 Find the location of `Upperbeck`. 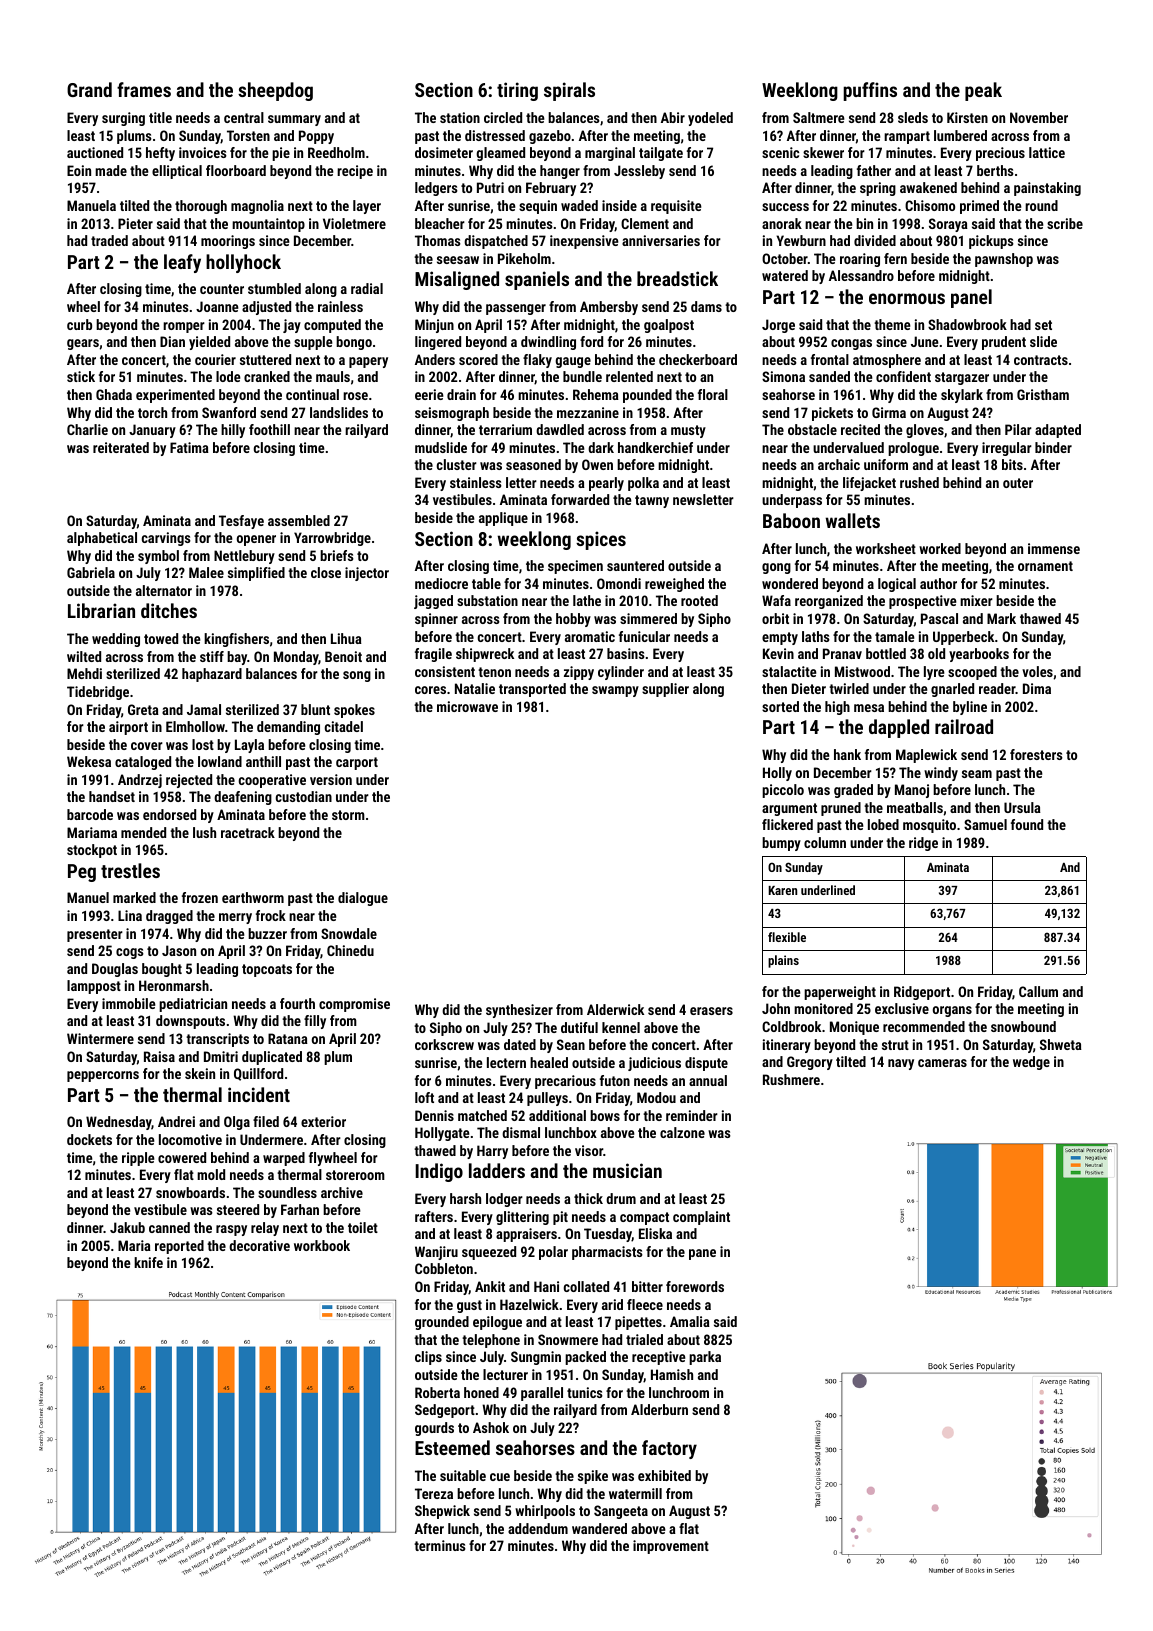

Upperbeck is located at coordinates (963, 638).
